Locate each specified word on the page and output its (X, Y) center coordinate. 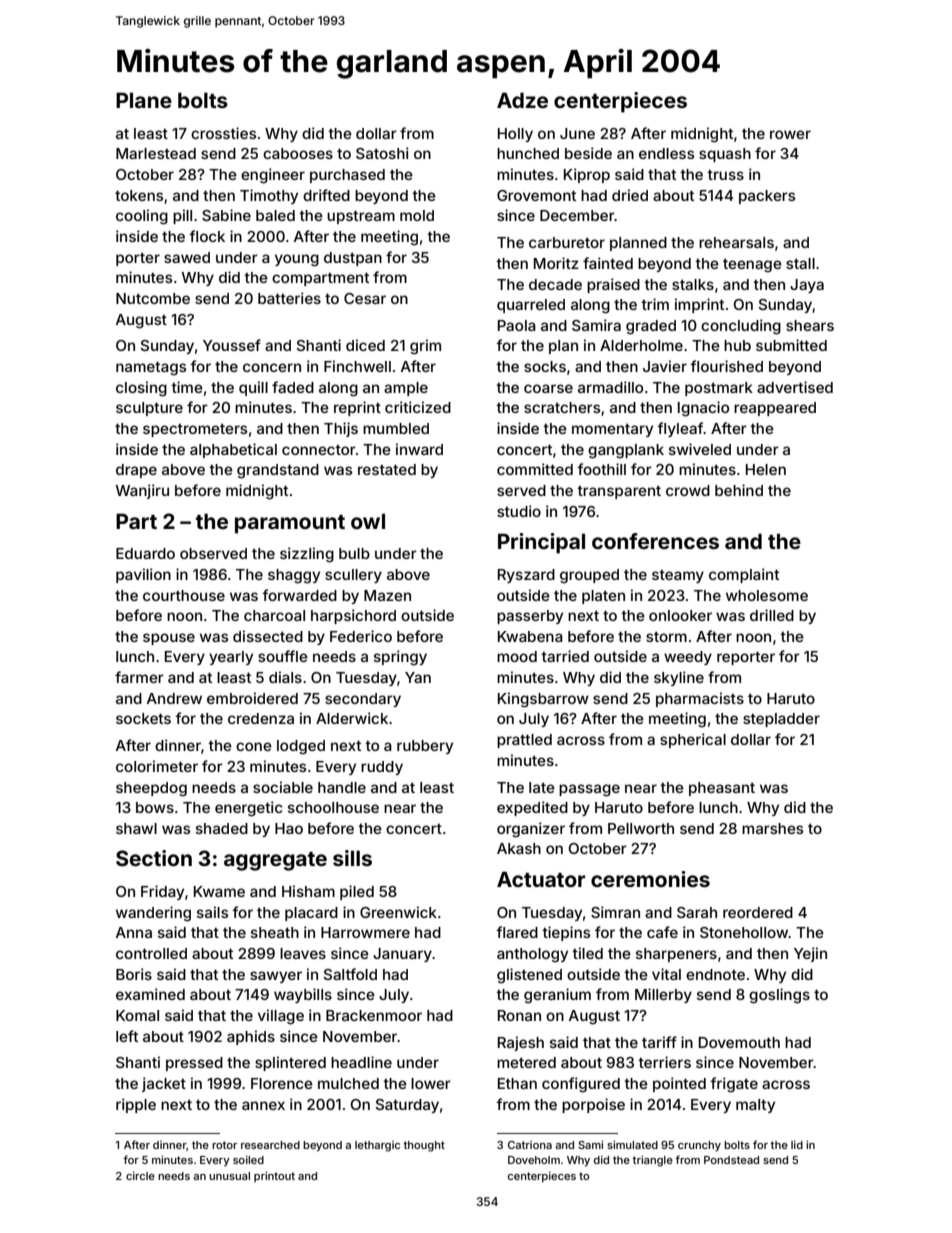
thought (424, 1146)
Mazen (387, 595)
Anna (134, 932)
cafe (662, 932)
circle (140, 1175)
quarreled (531, 306)
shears (810, 325)
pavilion (143, 575)
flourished (726, 366)
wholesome (767, 595)
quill (253, 388)
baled (275, 215)
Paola (517, 325)
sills (352, 858)
